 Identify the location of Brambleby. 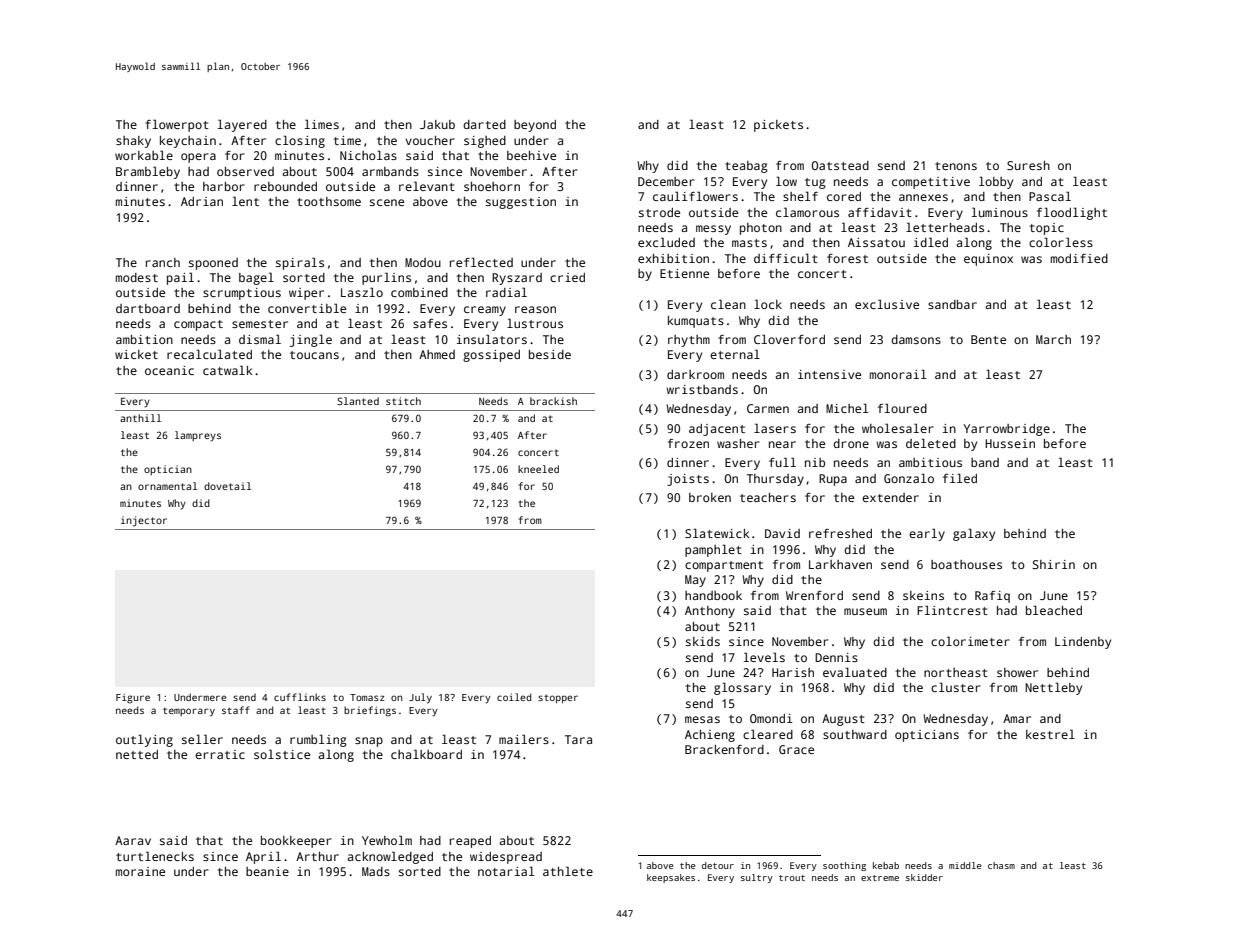
(148, 172).
